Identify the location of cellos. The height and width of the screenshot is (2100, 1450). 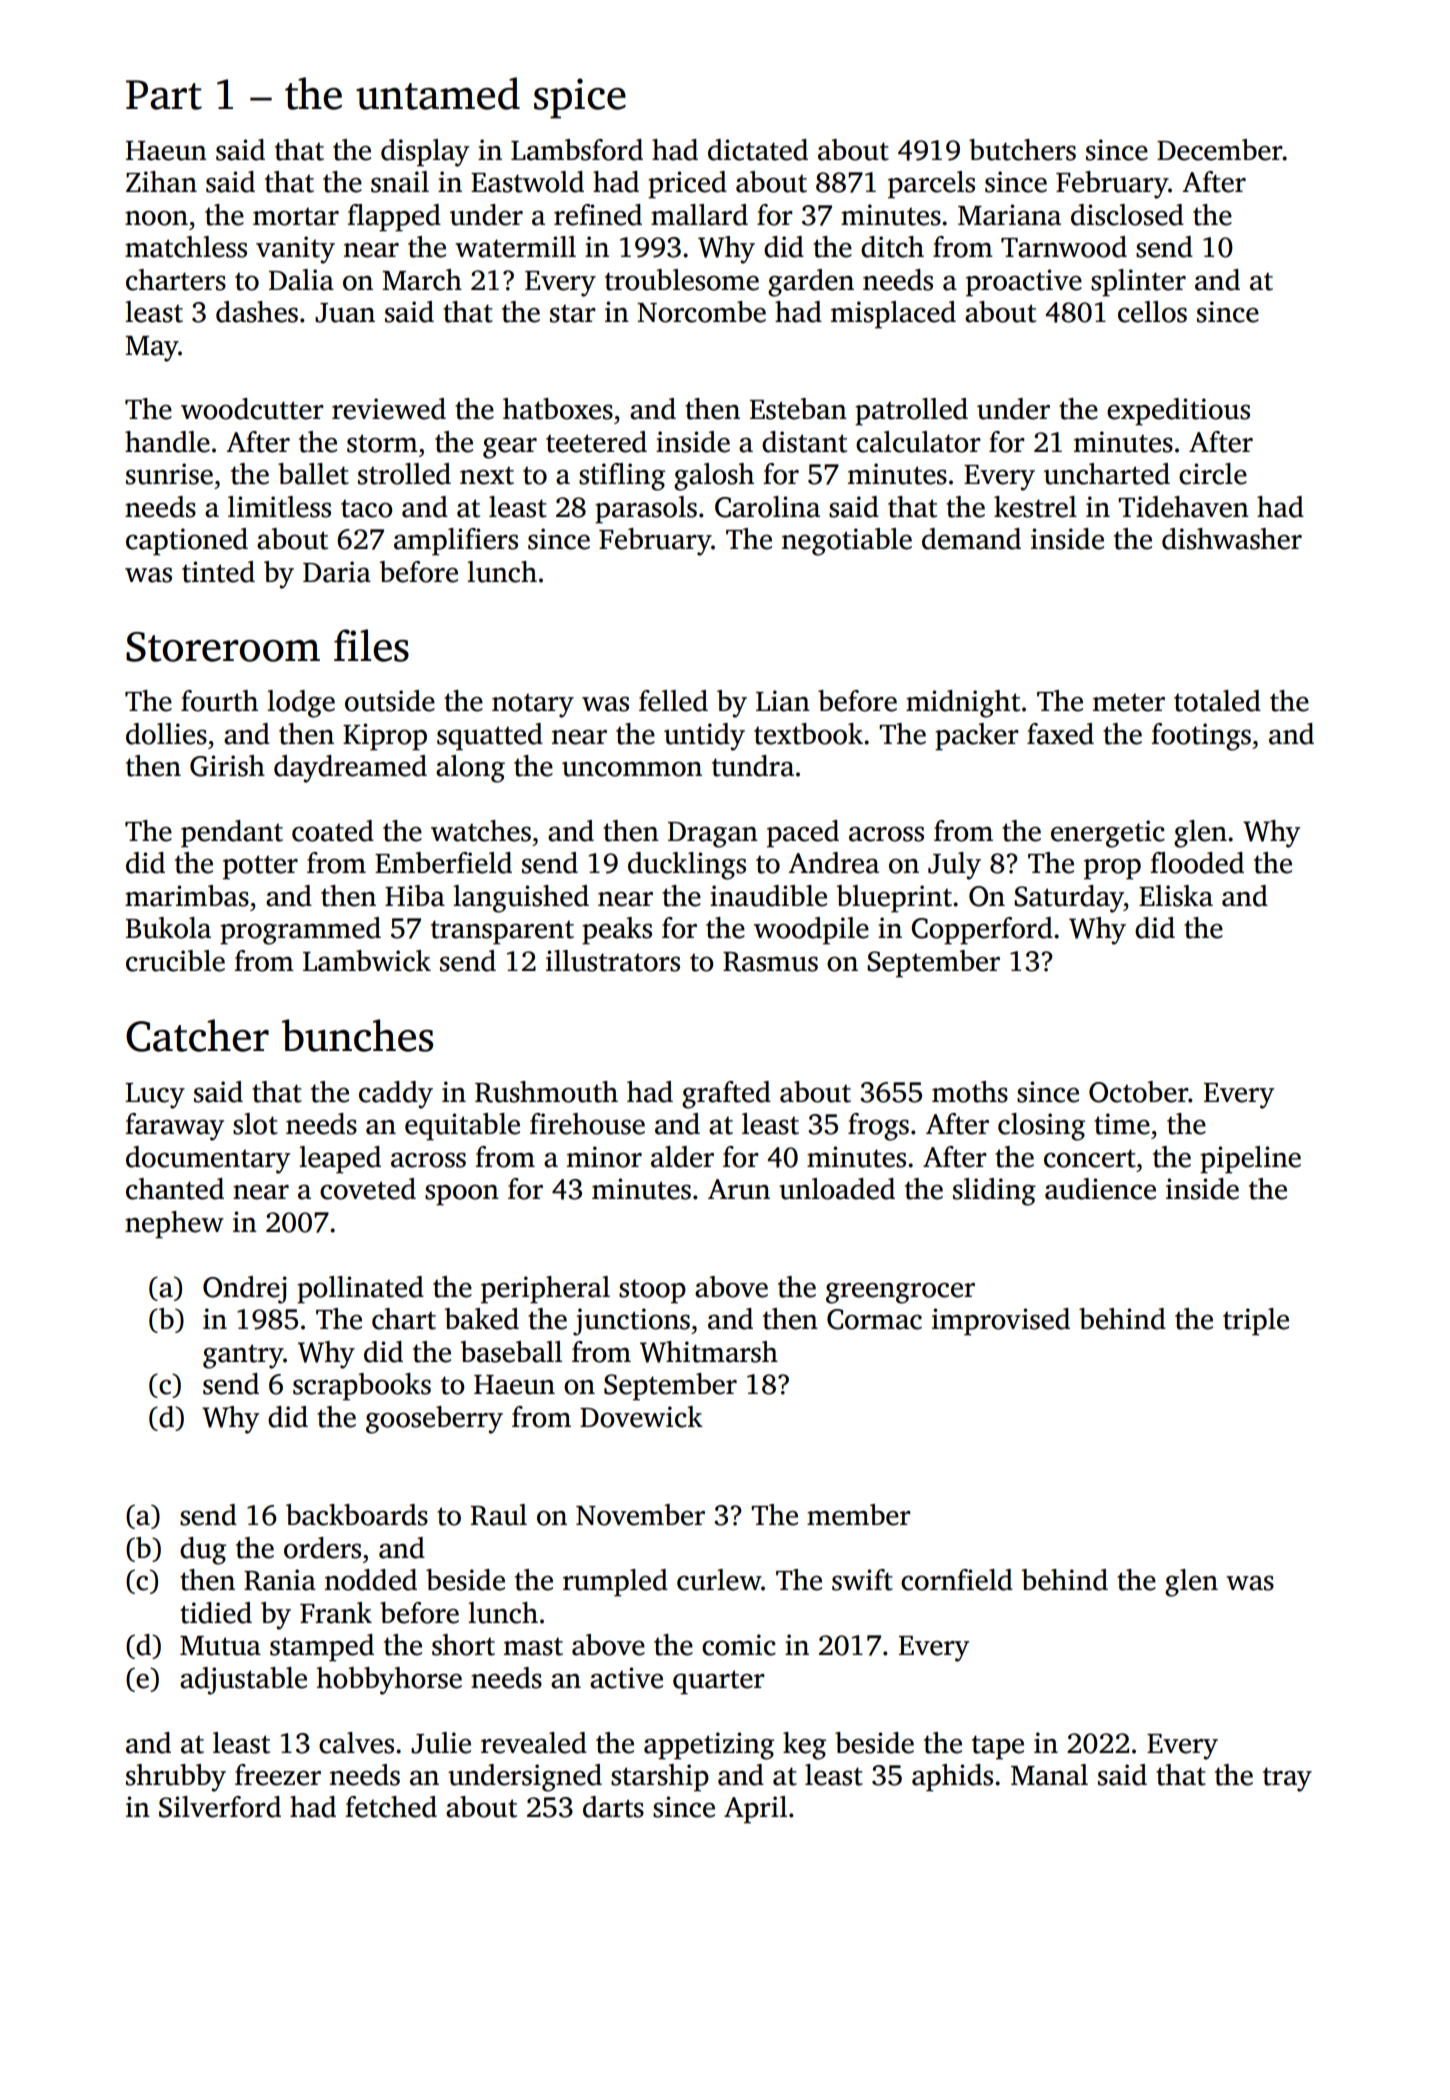
(1152, 312).
